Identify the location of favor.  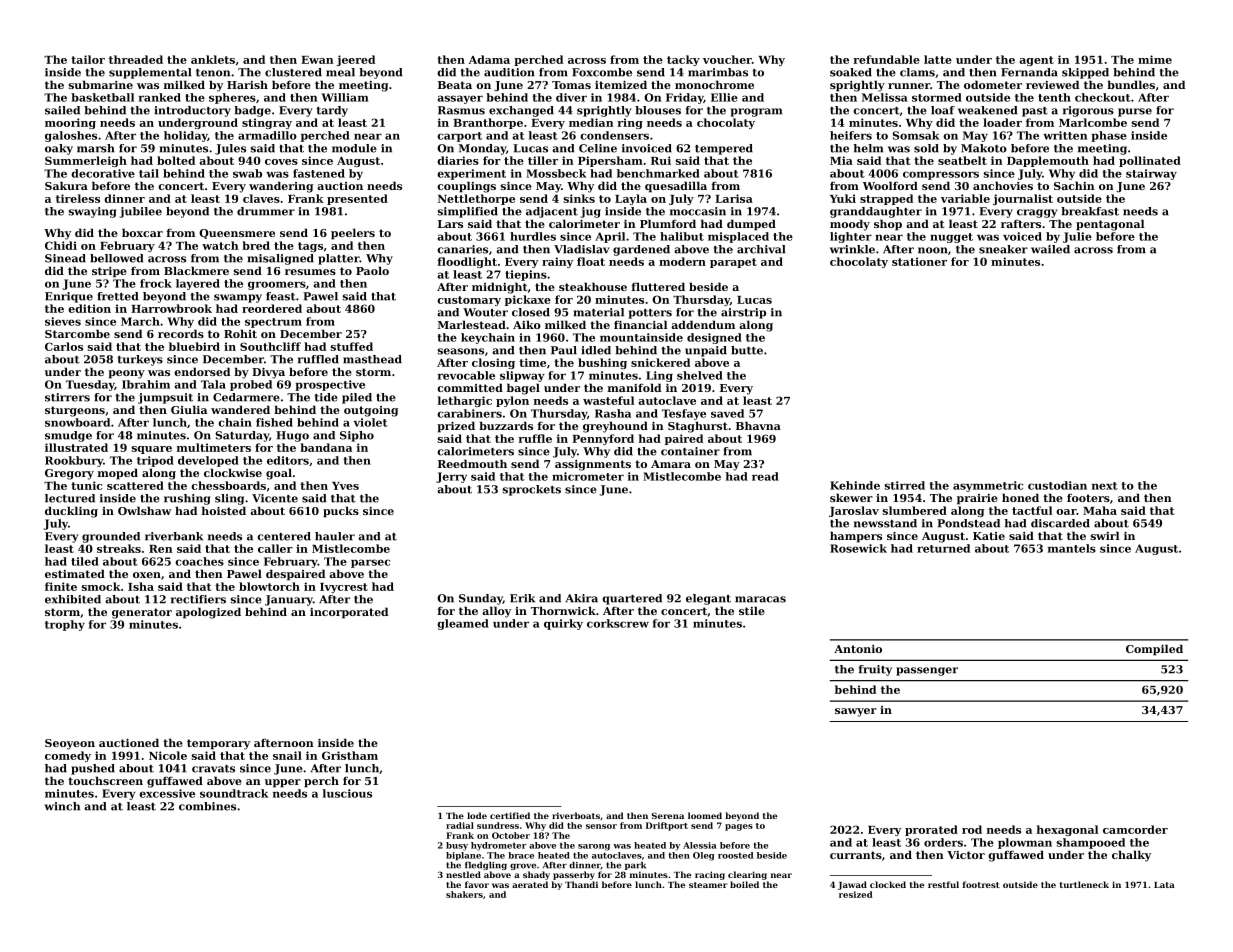
(477, 884).
